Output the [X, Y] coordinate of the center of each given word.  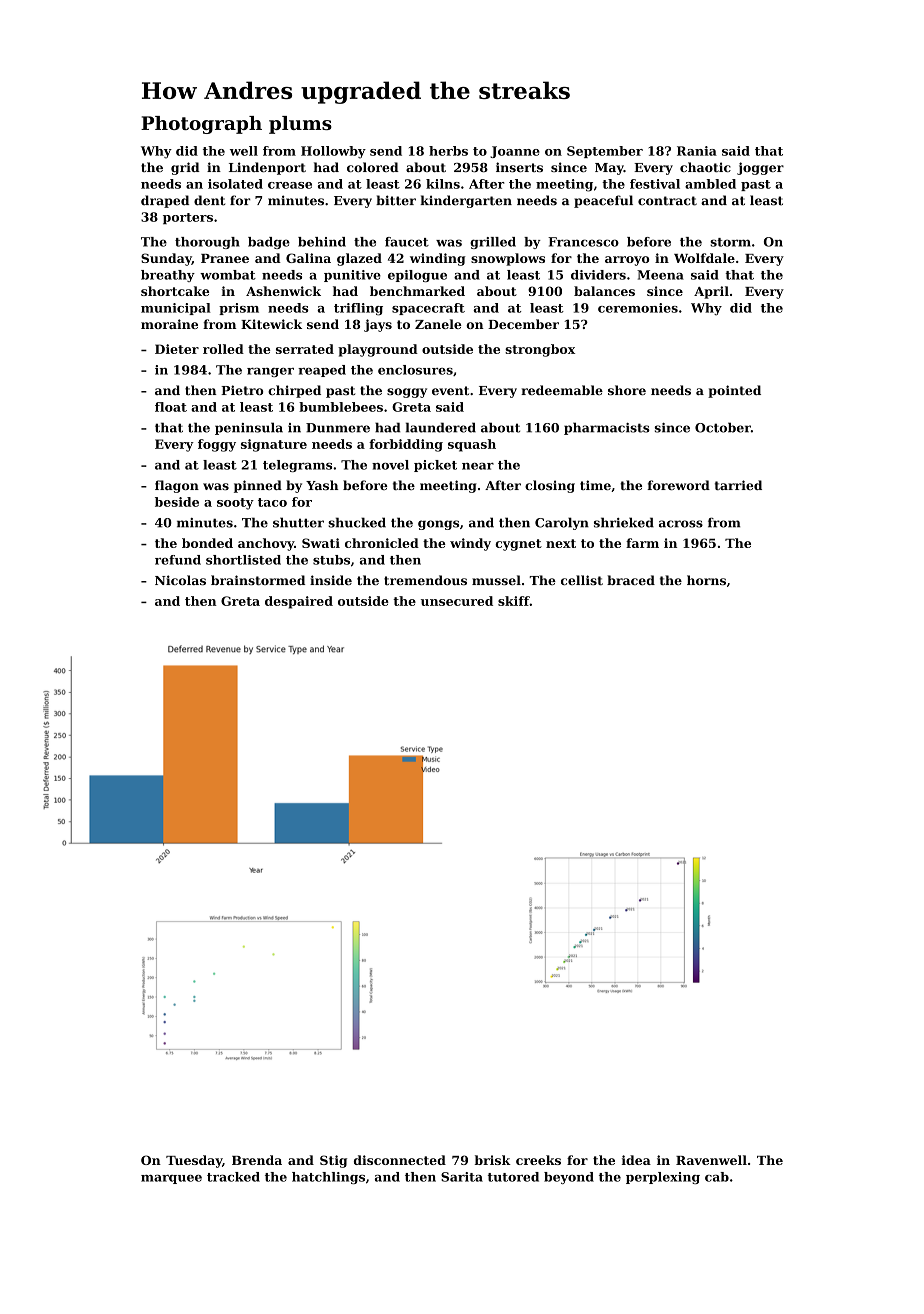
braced [631, 580]
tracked [233, 1177]
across [681, 524]
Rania [697, 151]
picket [435, 466]
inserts [519, 167]
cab [717, 1177]
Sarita [462, 1177]
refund [178, 560]
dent [209, 200]
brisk [492, 1160]
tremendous [425, 580]
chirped [294, 391]
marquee [171, 1179]
